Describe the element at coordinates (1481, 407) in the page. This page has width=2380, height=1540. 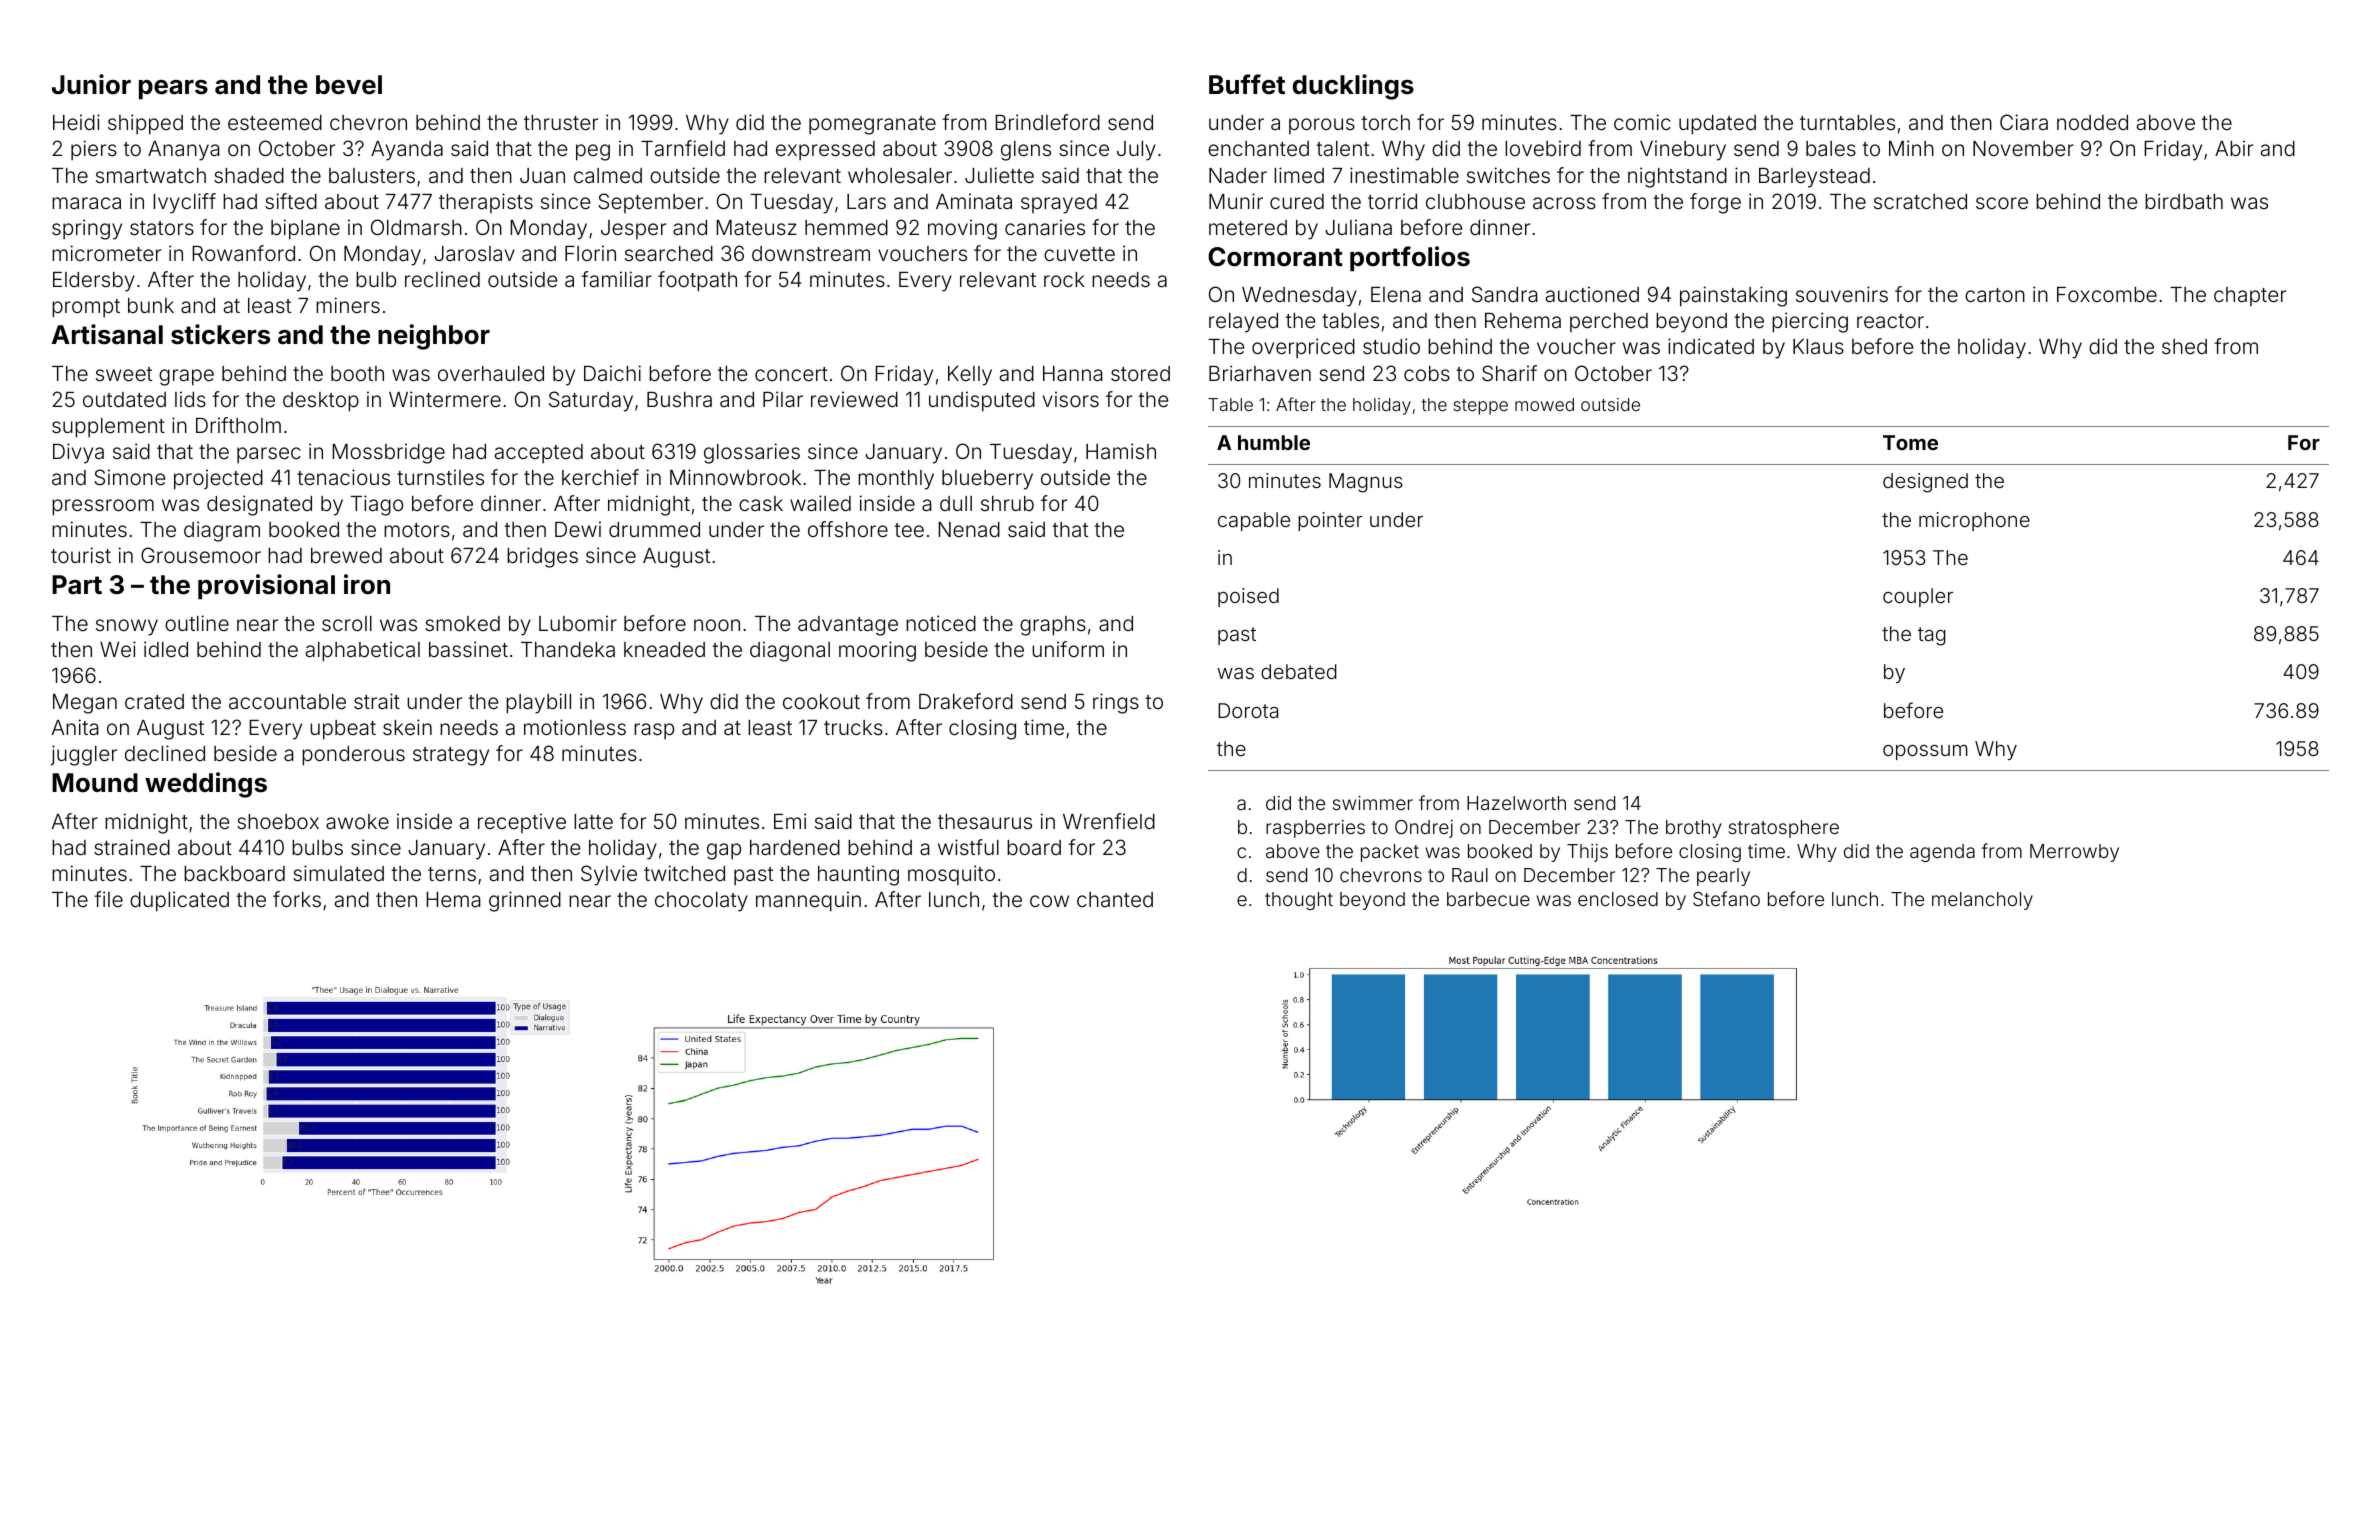
I see `steppe` at that location.
